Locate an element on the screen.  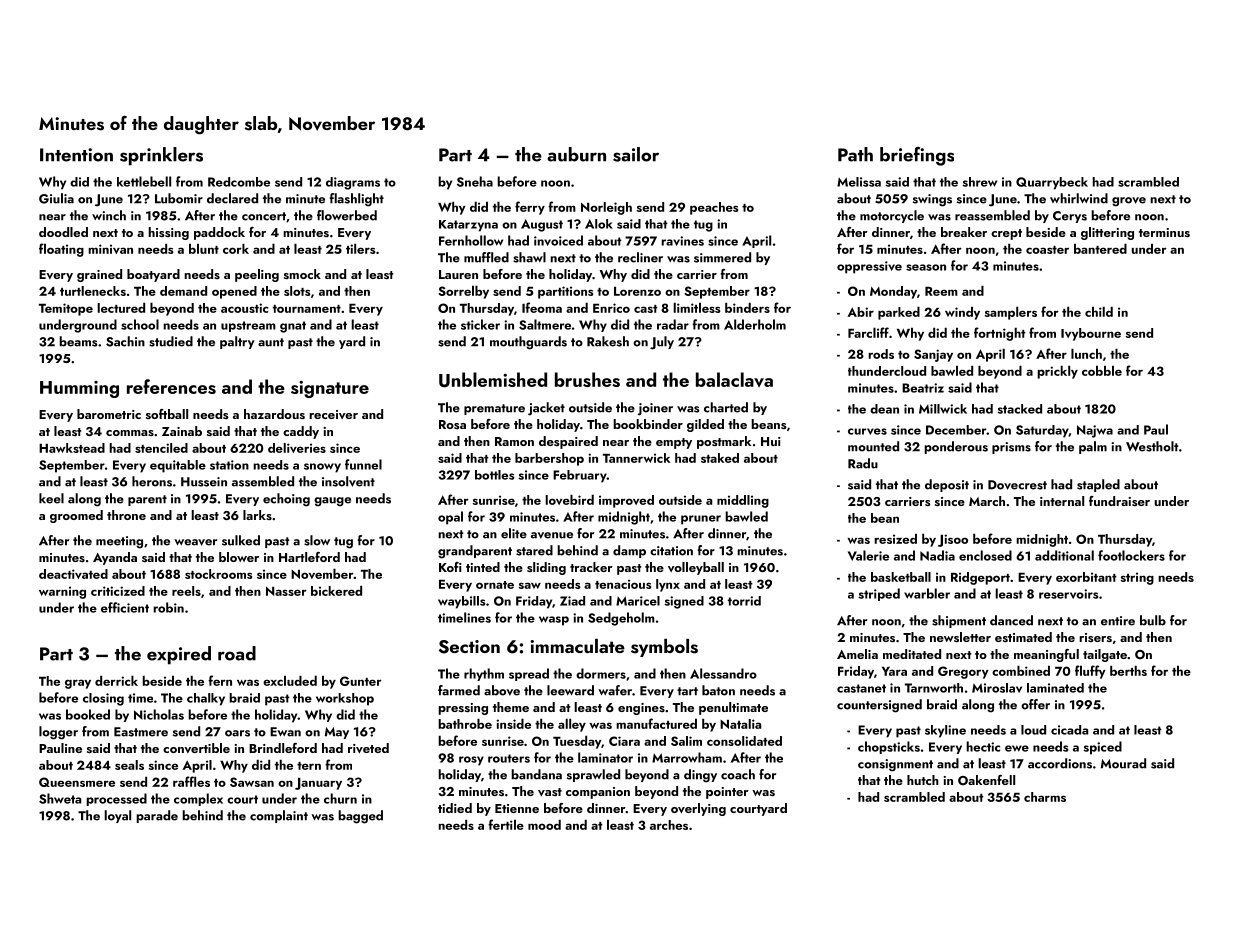
Path is located at coordinates (855, 154).
